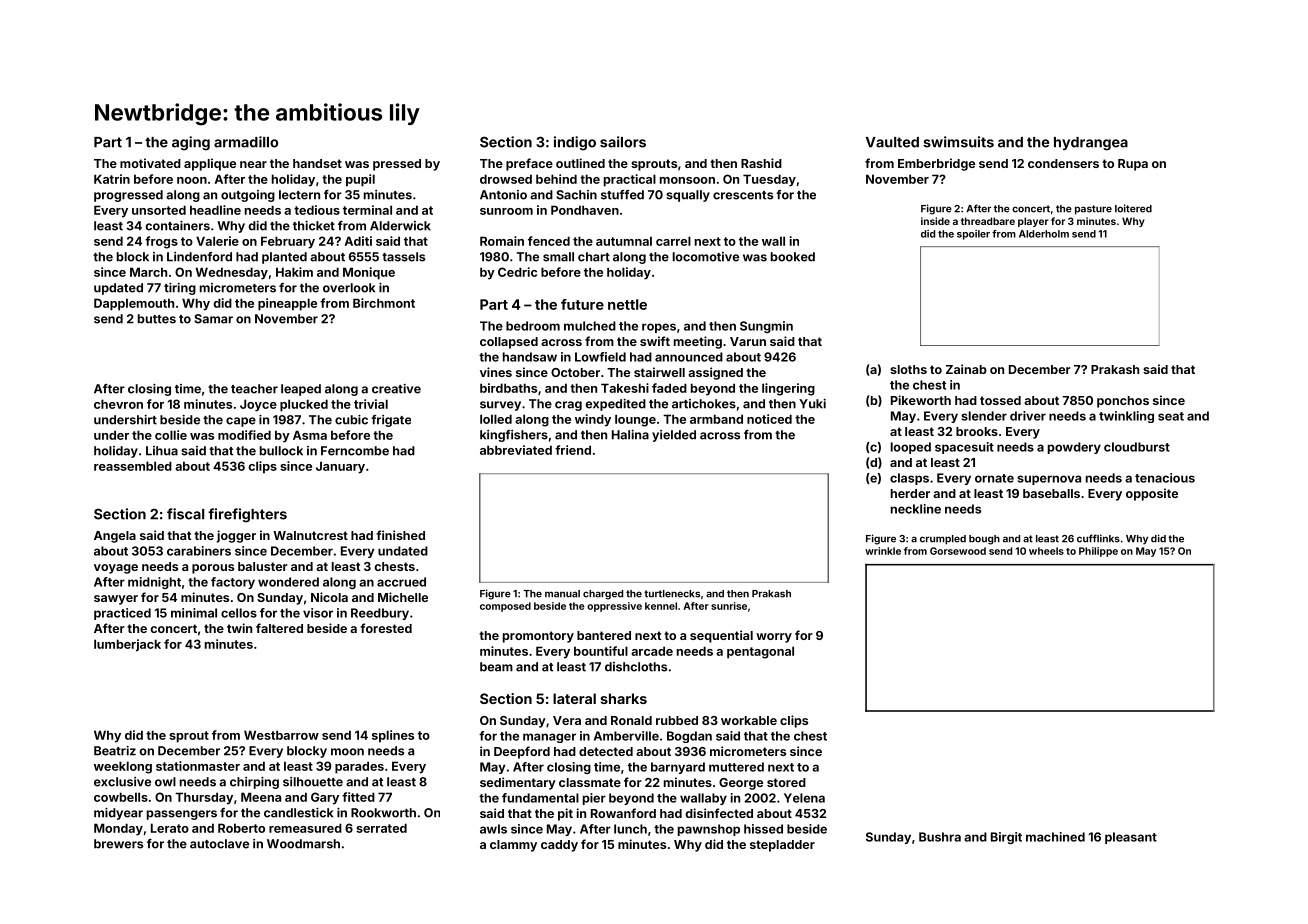 This image has height=924, width=1308. Describe the element at coordinates (115, 751) in the image. I see `Beatriz` at that location.
